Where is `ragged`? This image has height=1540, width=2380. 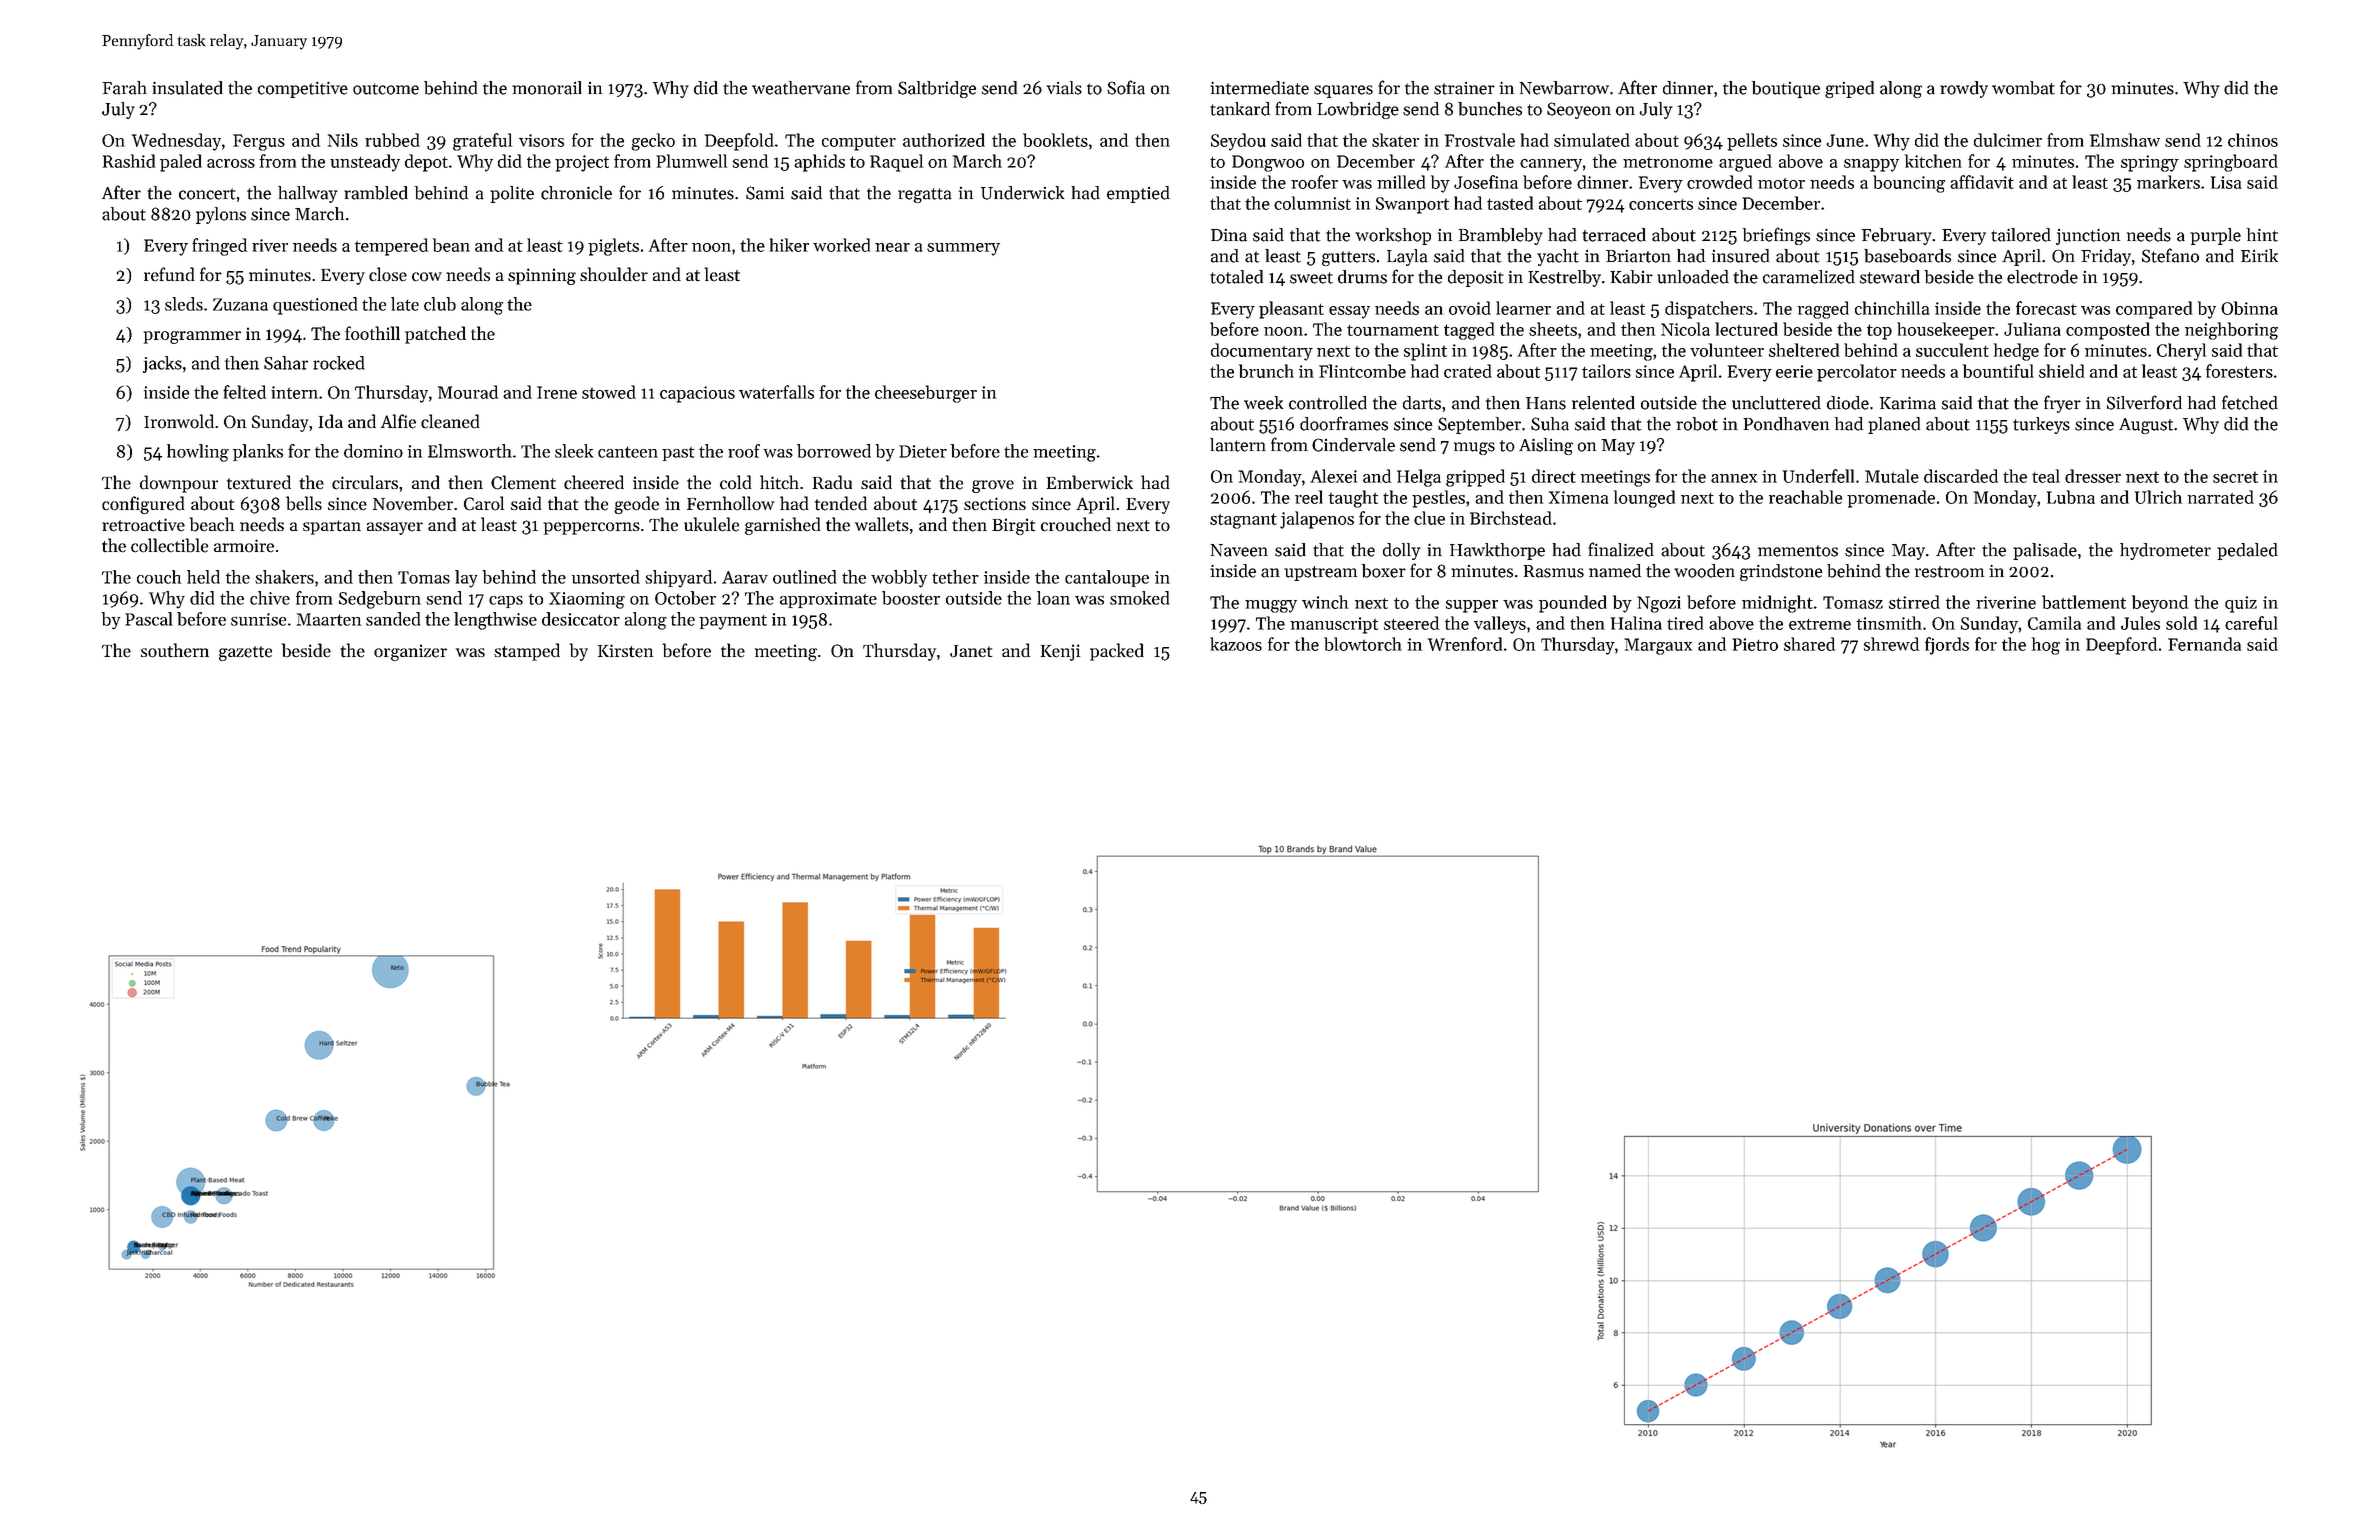
ragged is located at coordinates (1823, 310).
